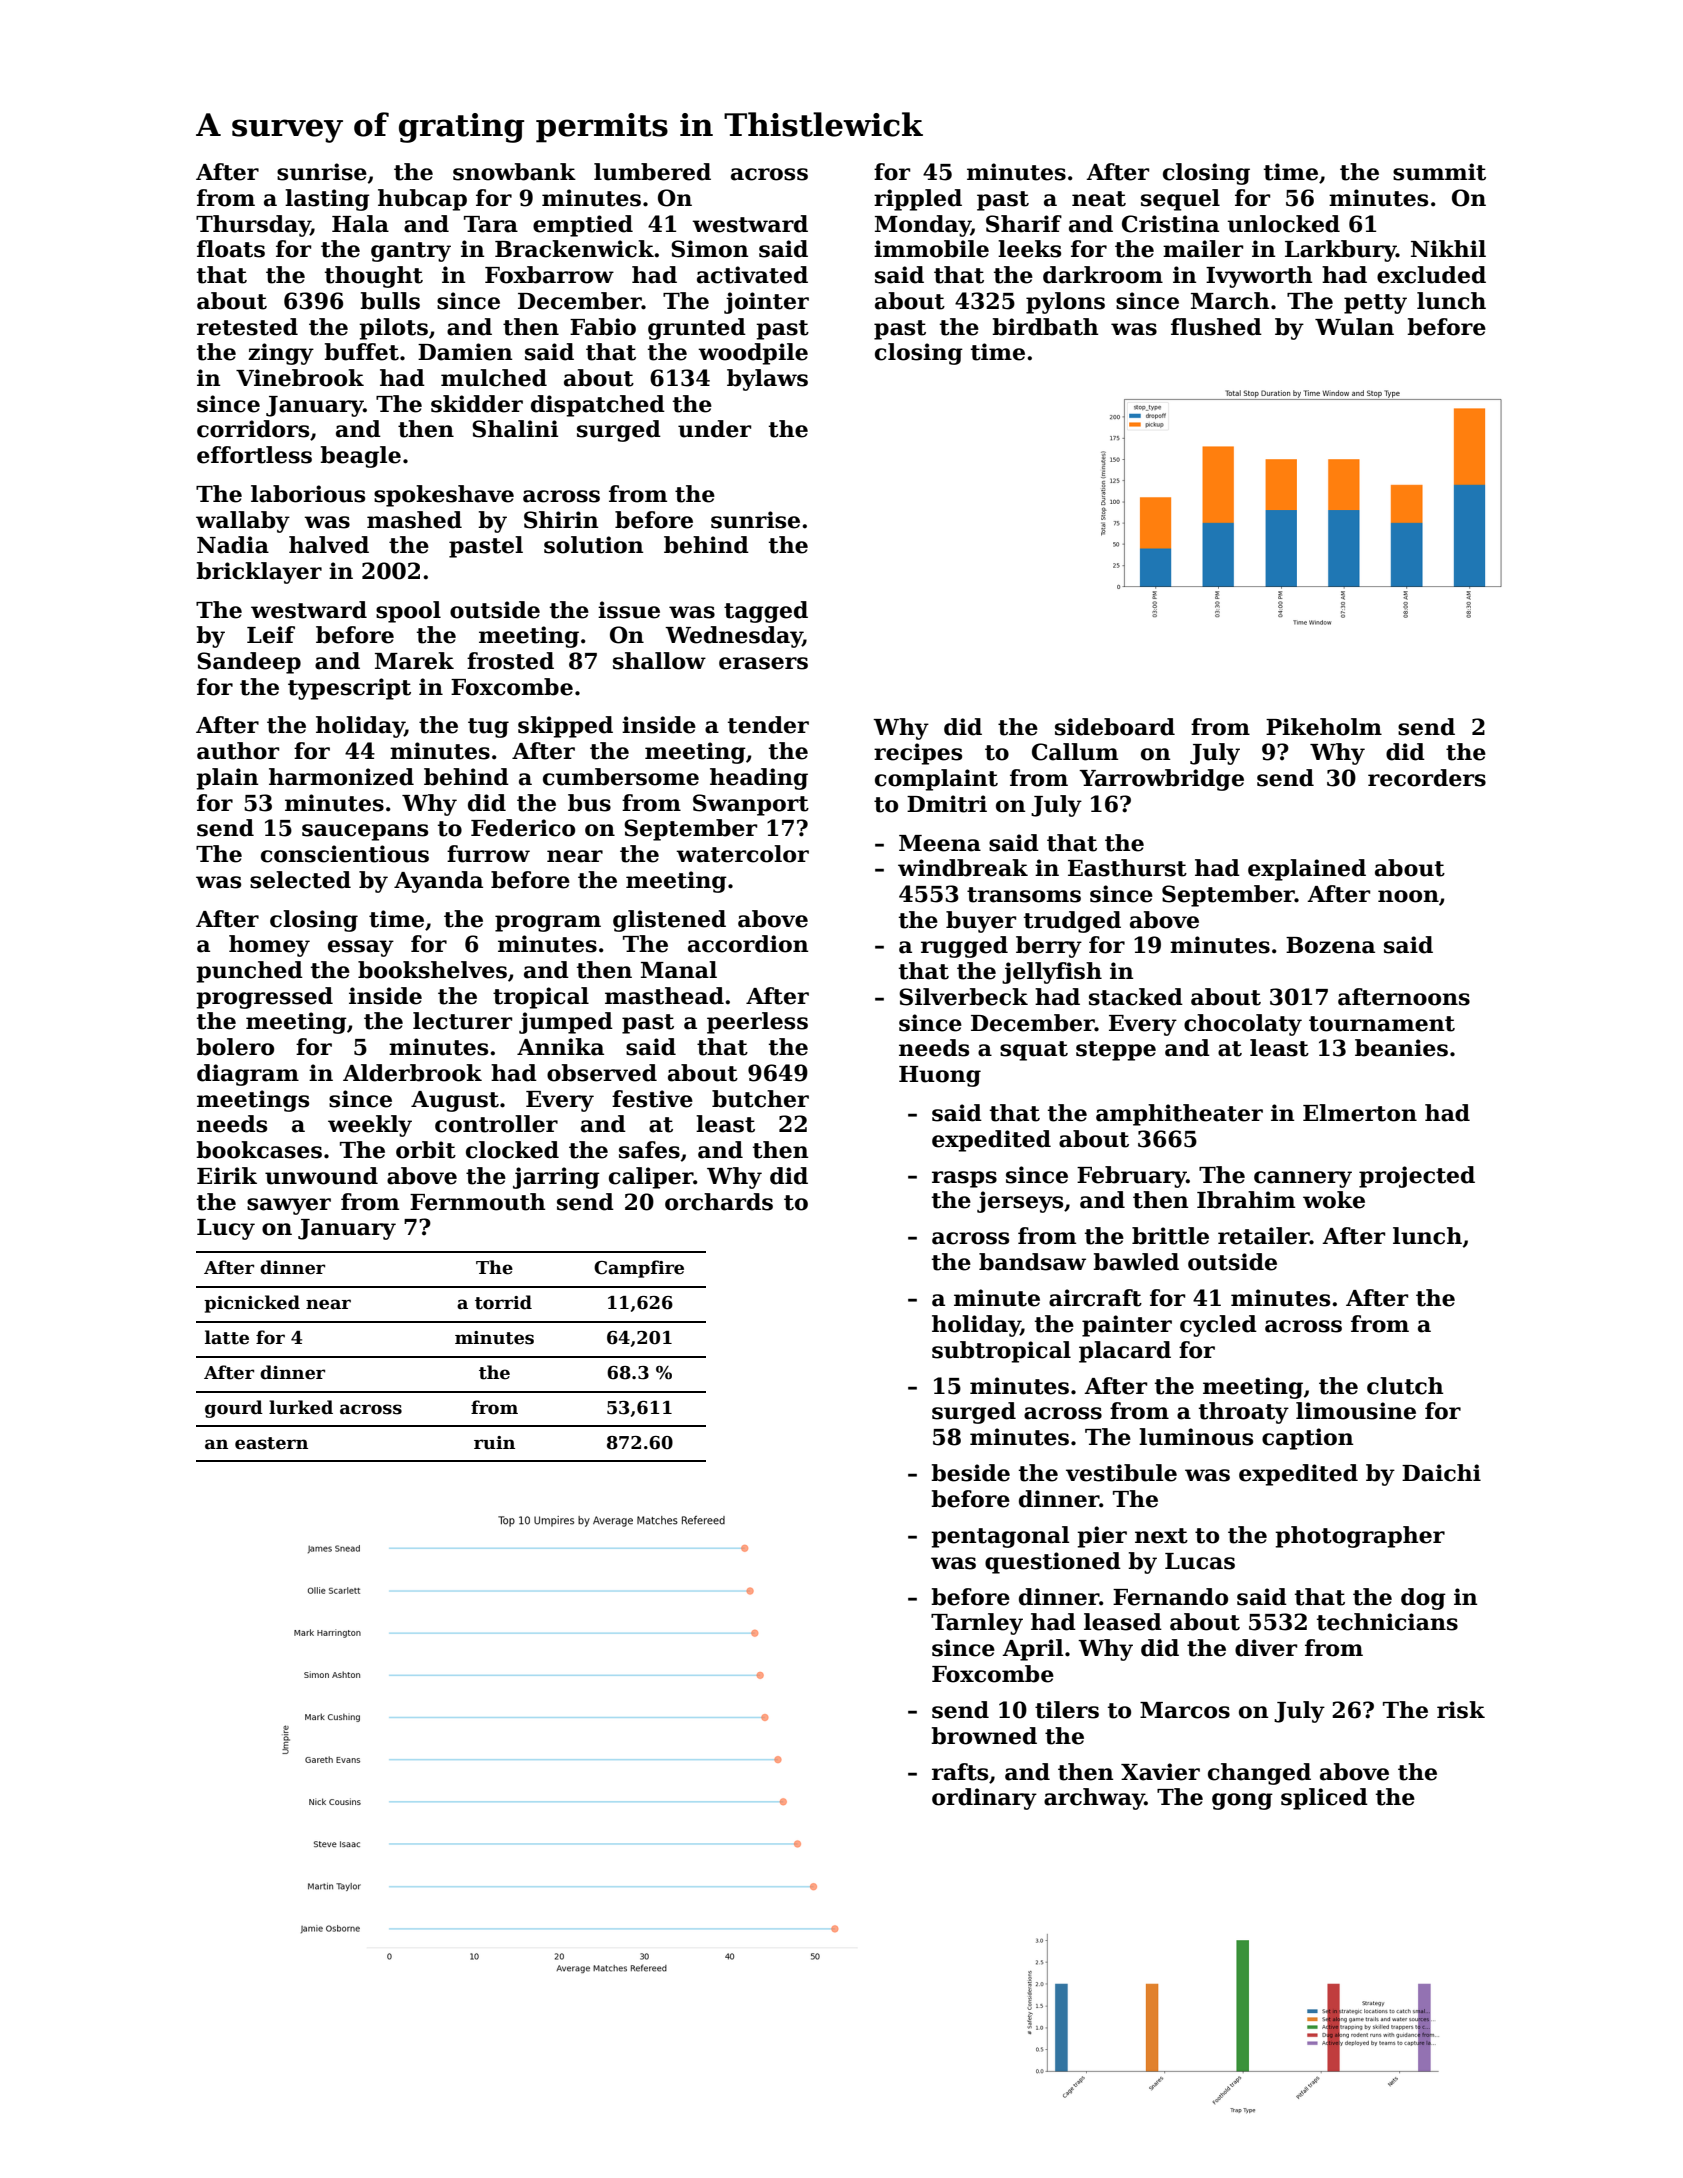 The height and width of the image is (2178, 1683). I want to click on lasting, so click(327, 200).
